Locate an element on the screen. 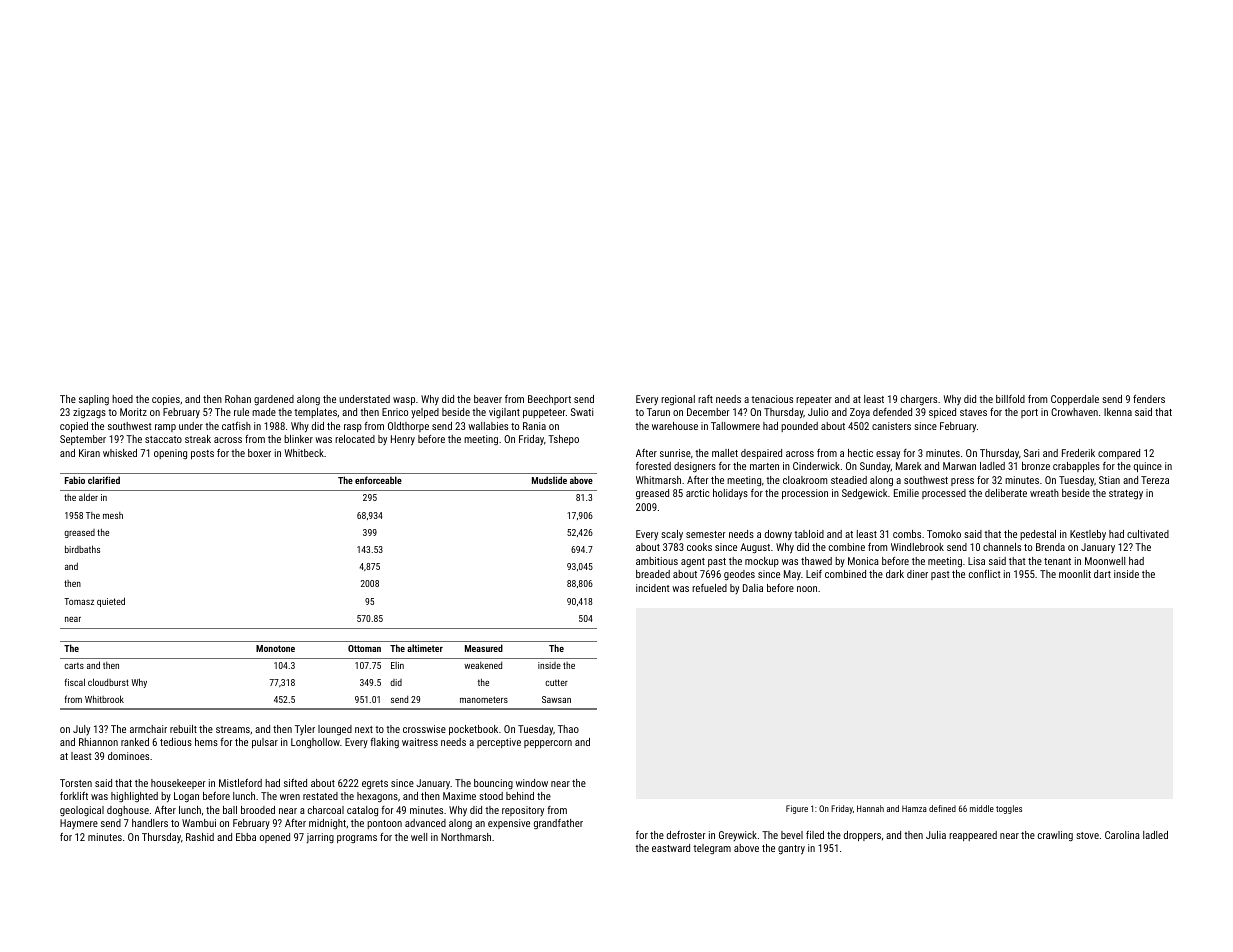 Image resolution: width=1233 pixels, height=952 pixels. copied is located at coordinates (74, 427).
